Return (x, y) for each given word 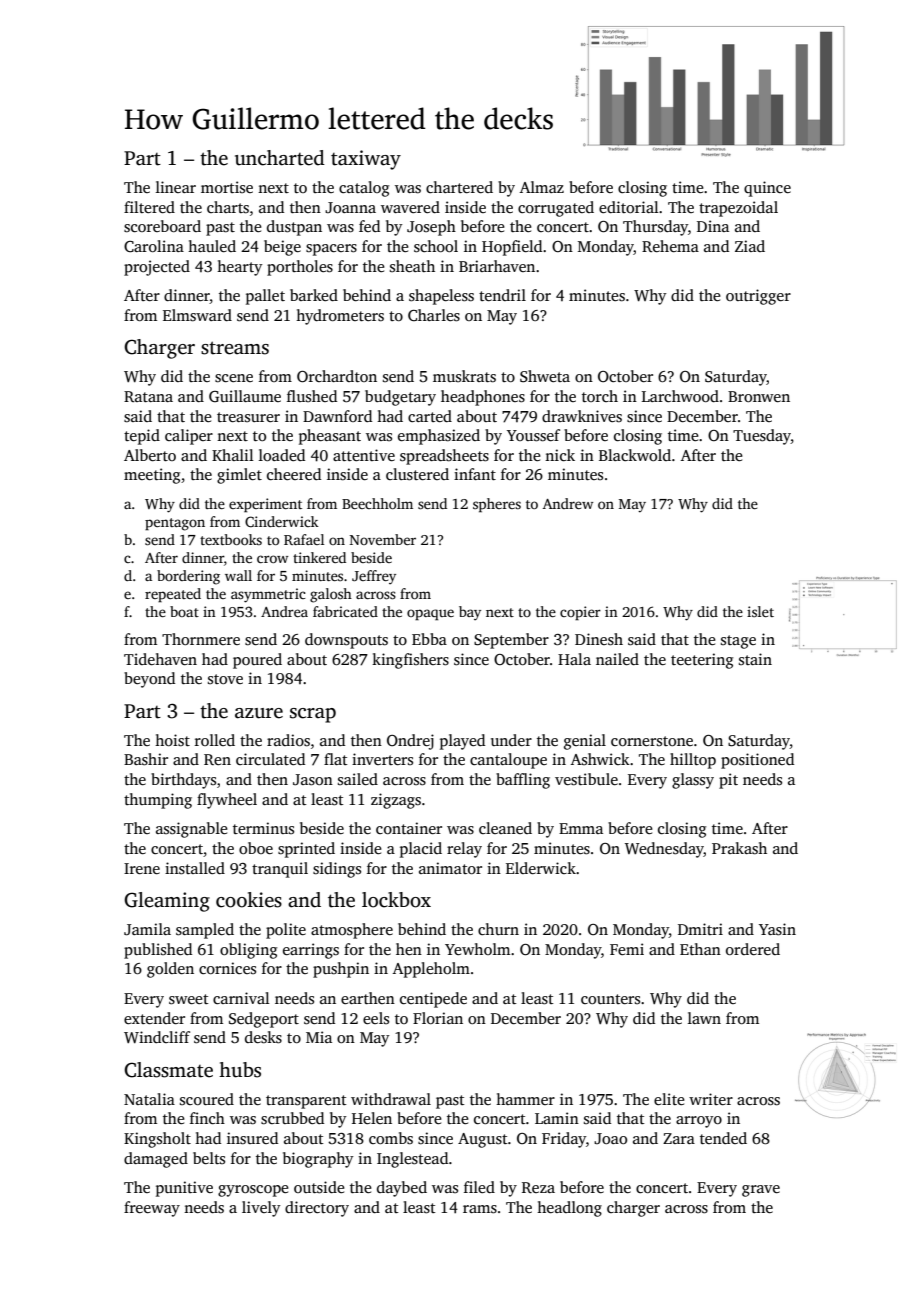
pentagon (175, 524)
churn (498, 929)
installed (195, 868)
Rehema (670, 246)
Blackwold (635, 455)
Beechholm (377, 503)
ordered (753, 949)
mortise (227, 187)
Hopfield (512, 248)
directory (317, 1209)
